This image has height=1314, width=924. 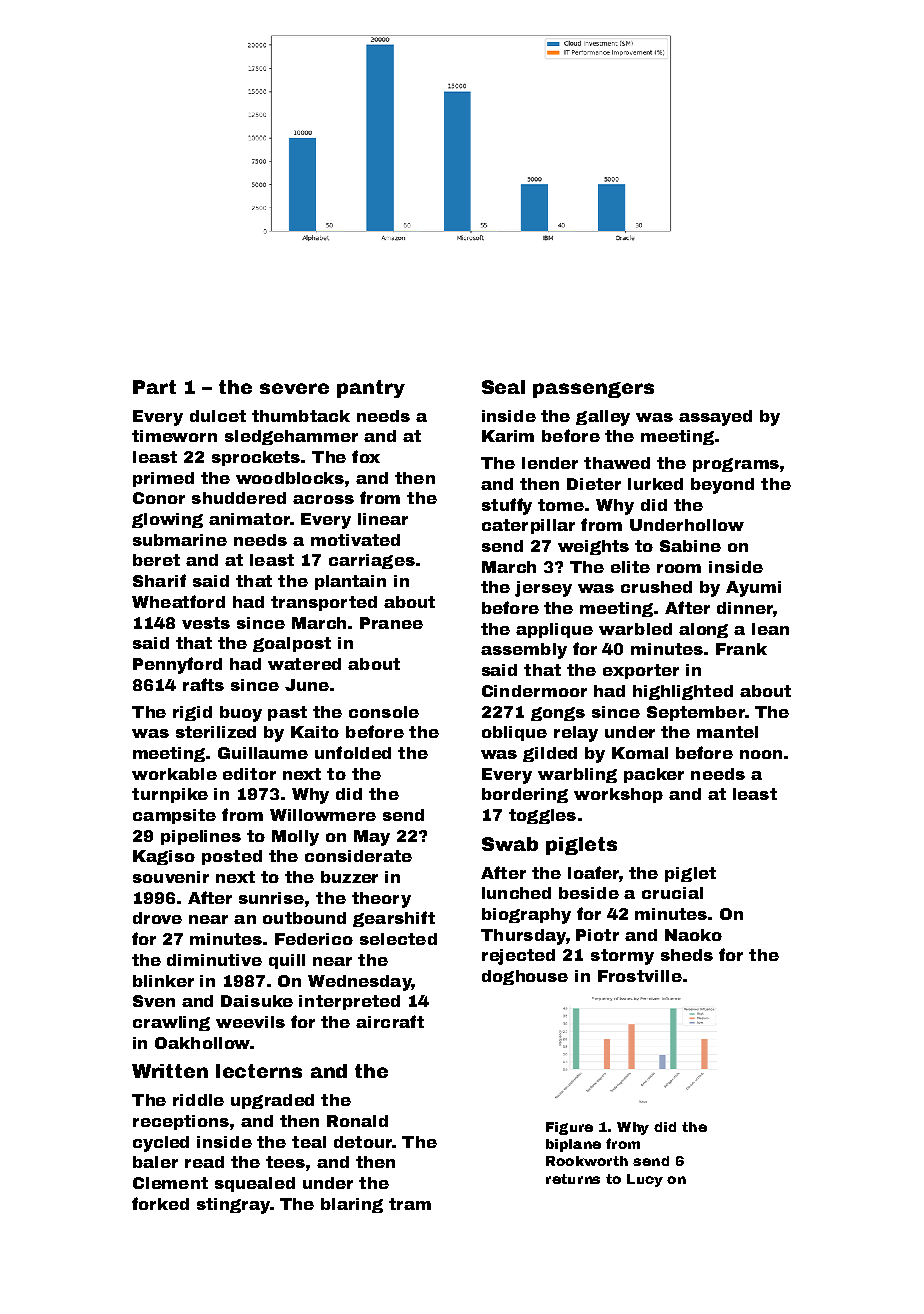 What do you see at coordinates (510, 844) in the image?
I see `Swab` at bounding box center [510, 844].
